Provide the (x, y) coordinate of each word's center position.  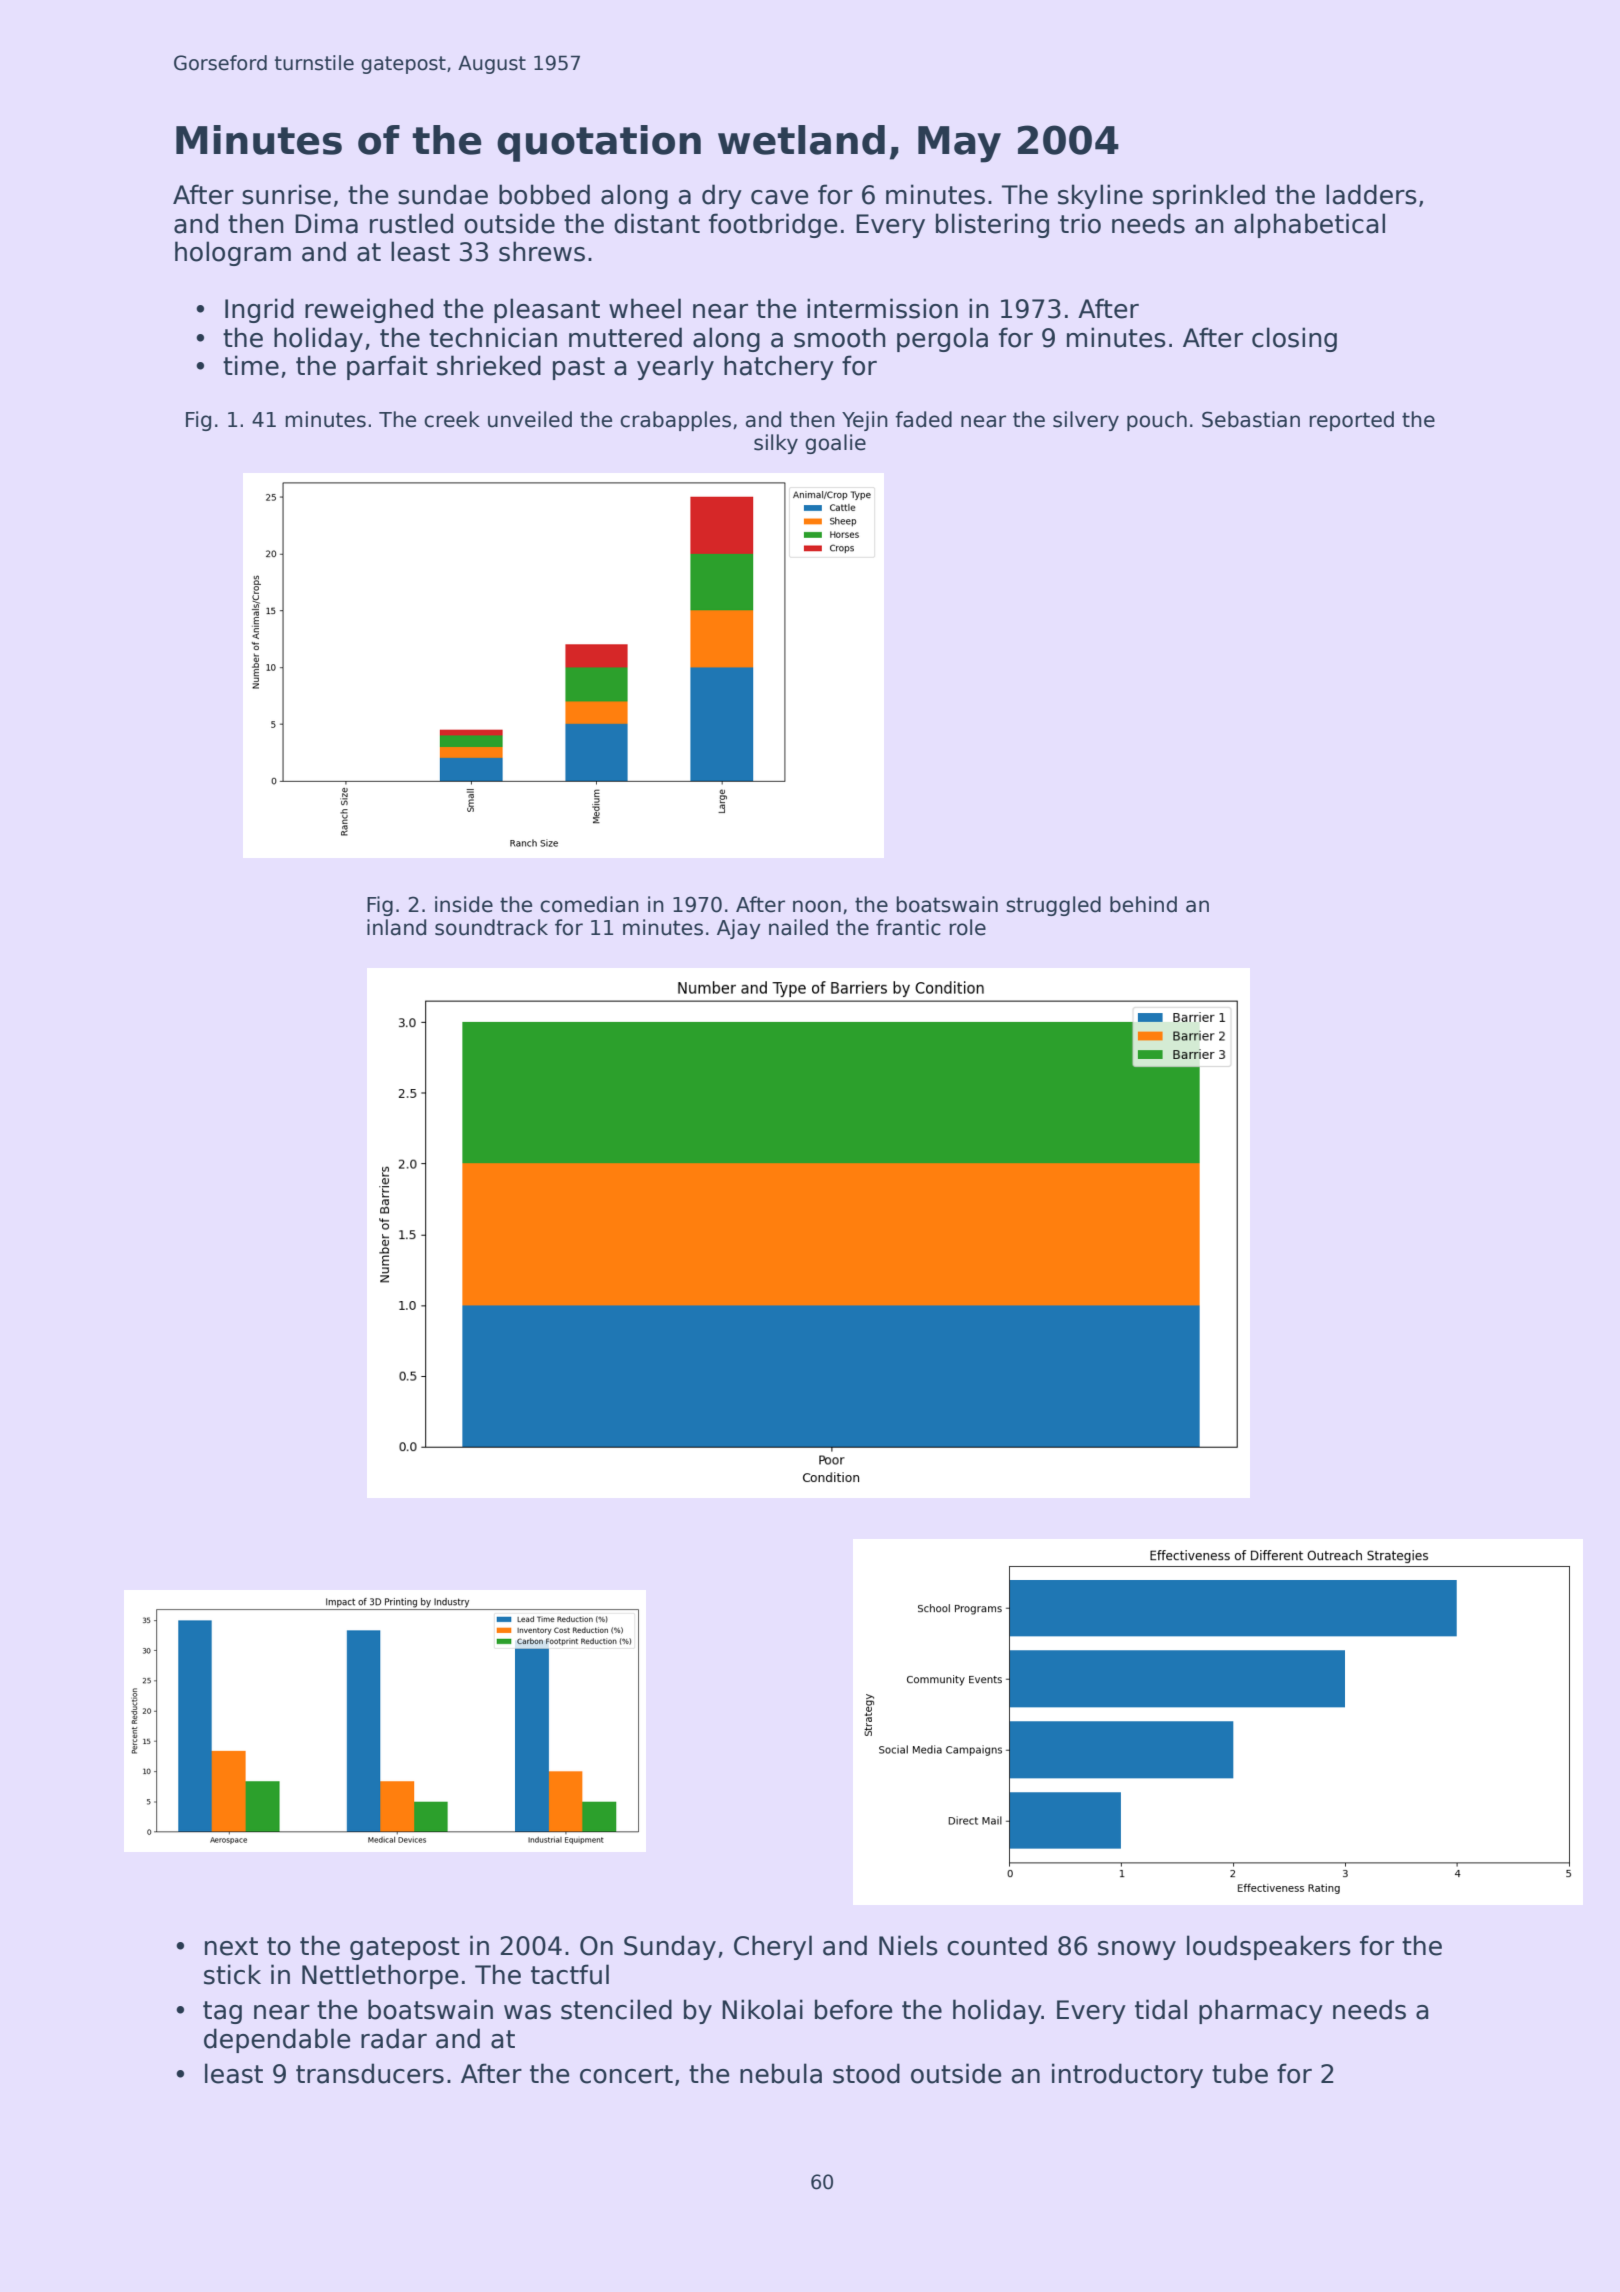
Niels (908, 1945)
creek (452, 419)
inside (464, 904)
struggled (1053, 906)
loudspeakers (1269, 1947)
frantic (908, 927)
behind (1143, 904)
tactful (570, 1974)
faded (923, 419)
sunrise (286, 194)
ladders (1371, 194)
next (231, 1946)
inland (396, 927)
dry (722, 196)
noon (817, 906)
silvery (1086, 421)
